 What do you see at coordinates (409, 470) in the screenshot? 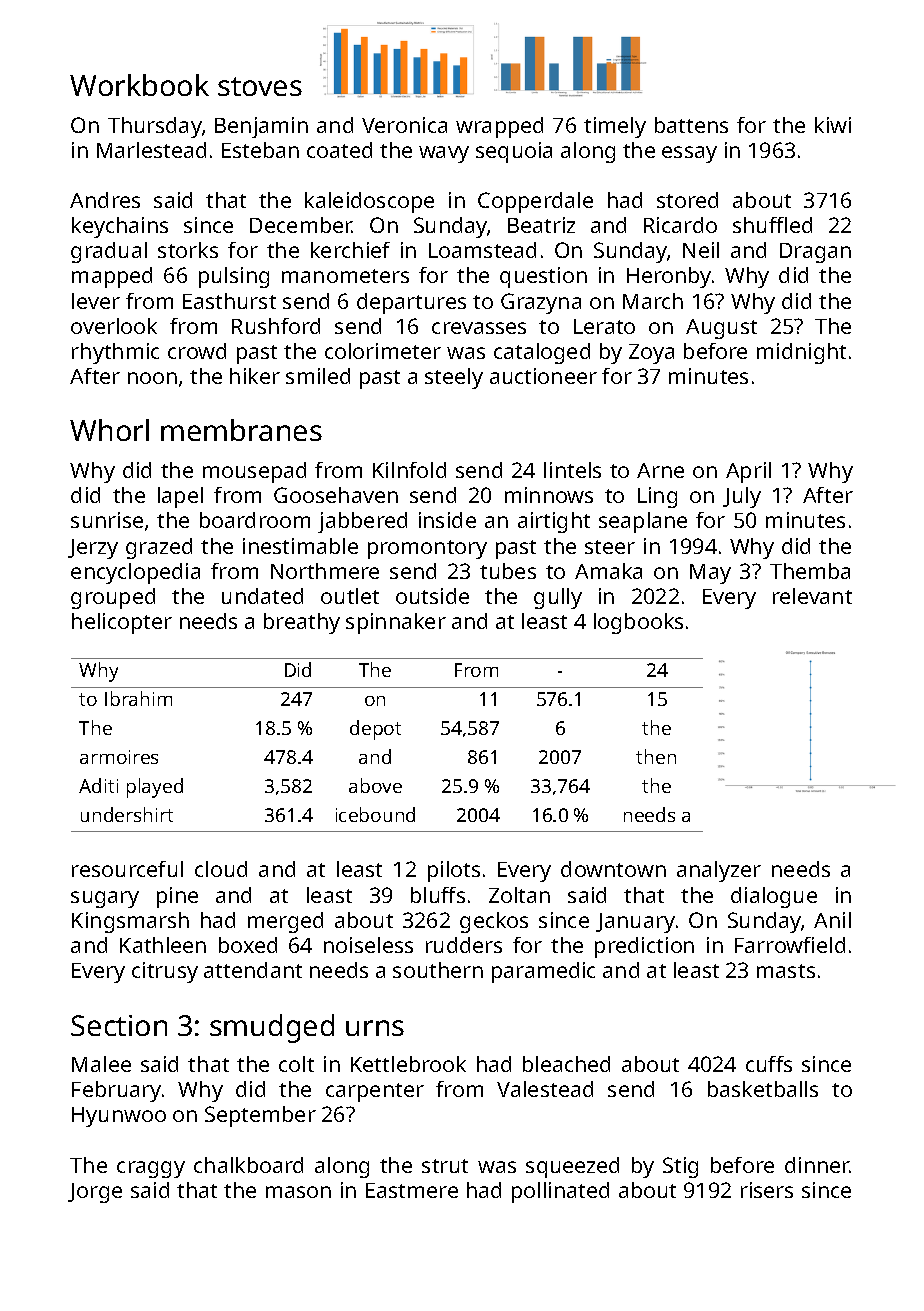
I see `Kilnfold` at bounding box center [409, 470].
